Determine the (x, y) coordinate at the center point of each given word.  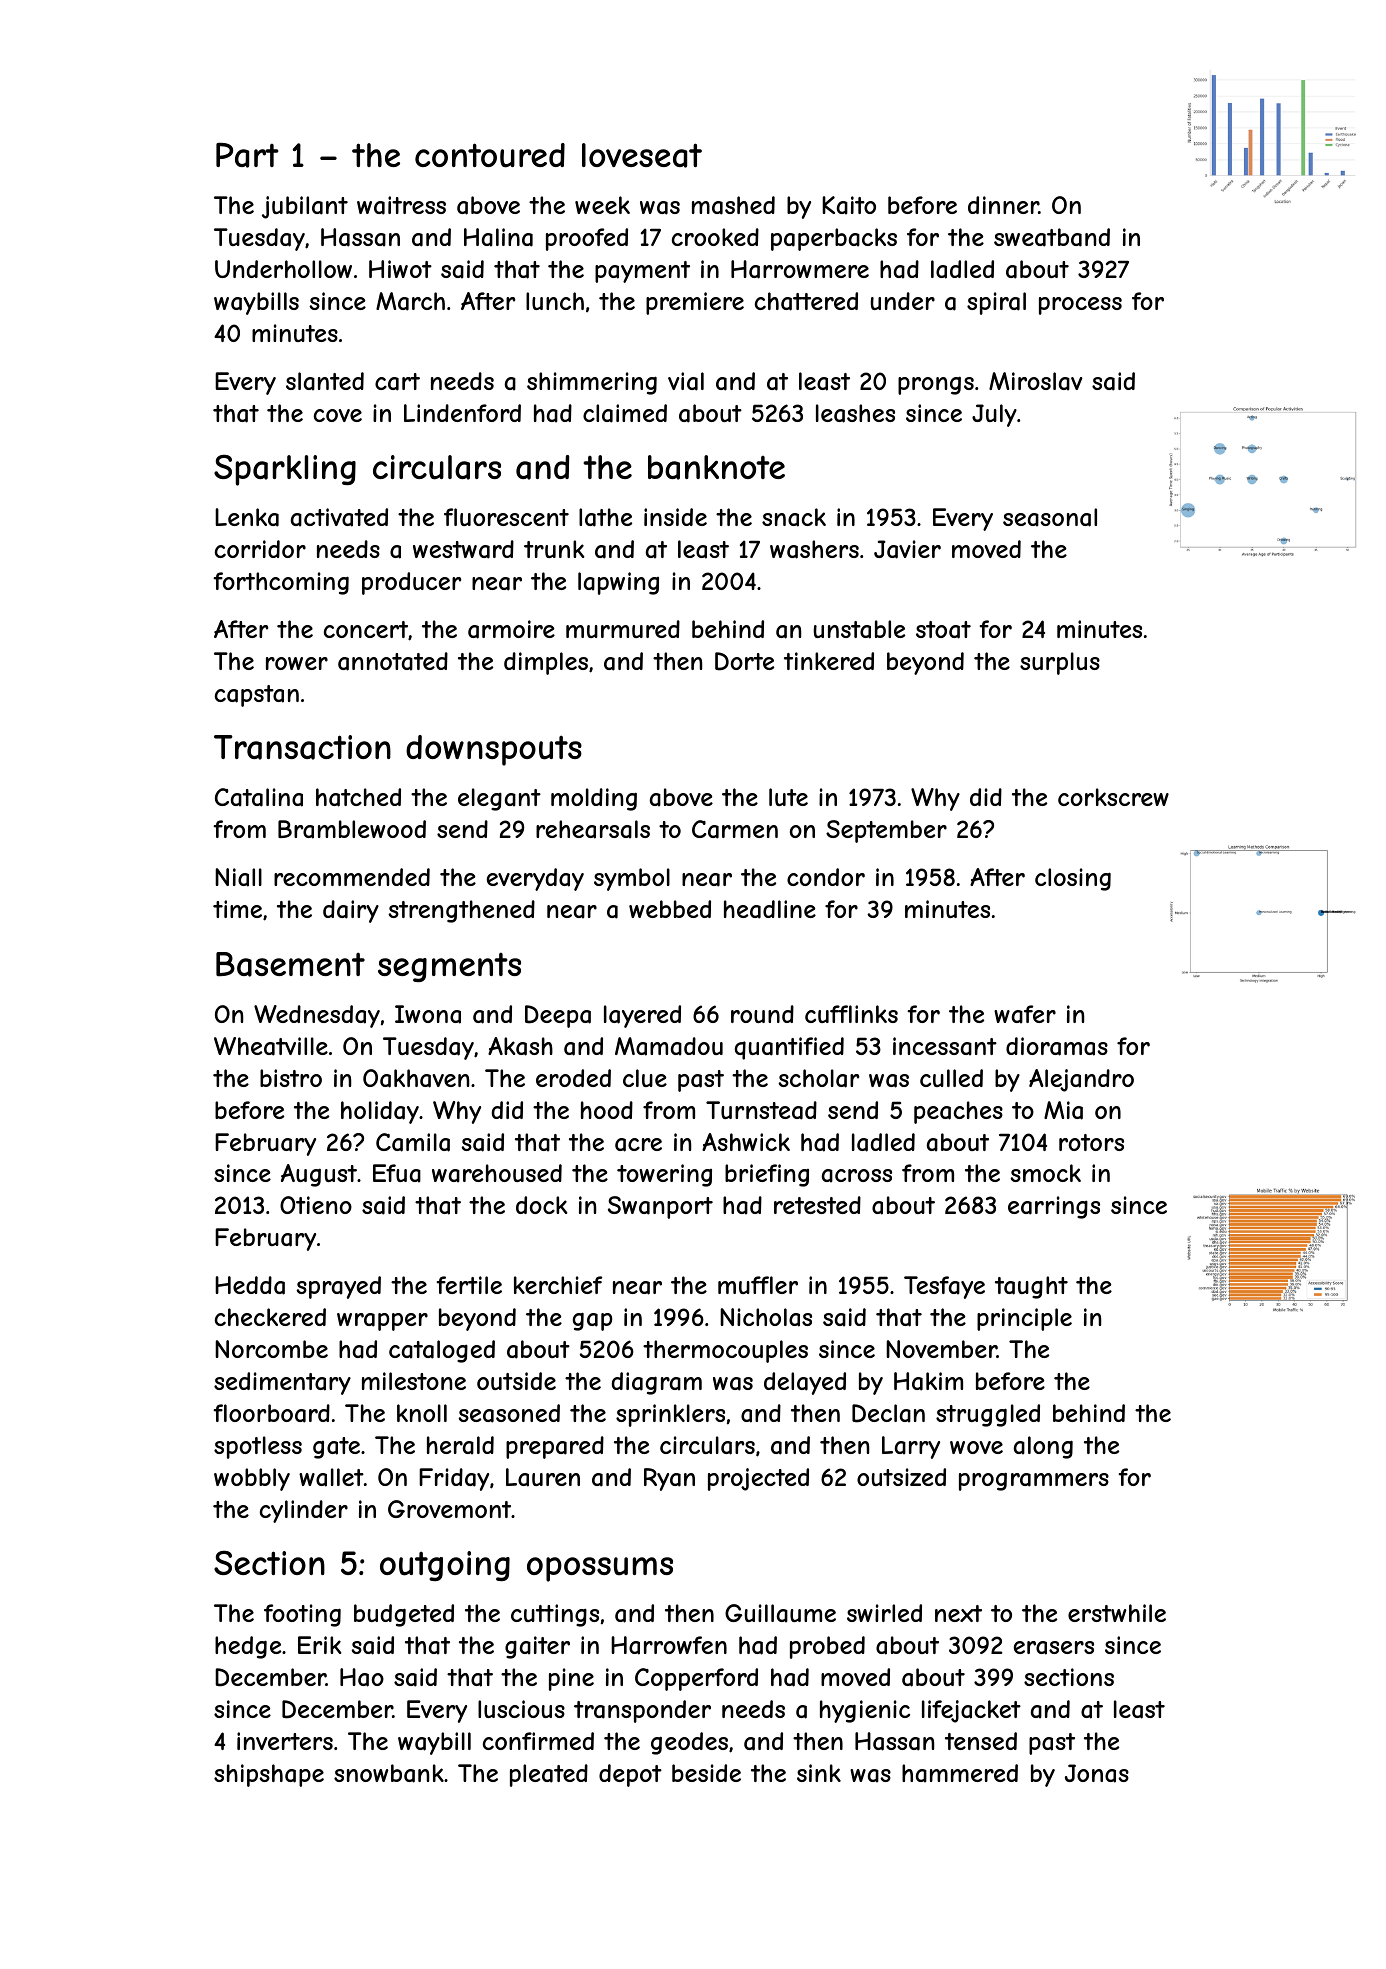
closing (1073, 879)
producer (411, 583)
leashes (855, 413)
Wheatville (271, 1046)
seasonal (1050, 517)
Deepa (558, 1016)
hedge (248, 1647)
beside (706, 1773)
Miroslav (1036, 381)
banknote (716, 467)
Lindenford (462, 413)
